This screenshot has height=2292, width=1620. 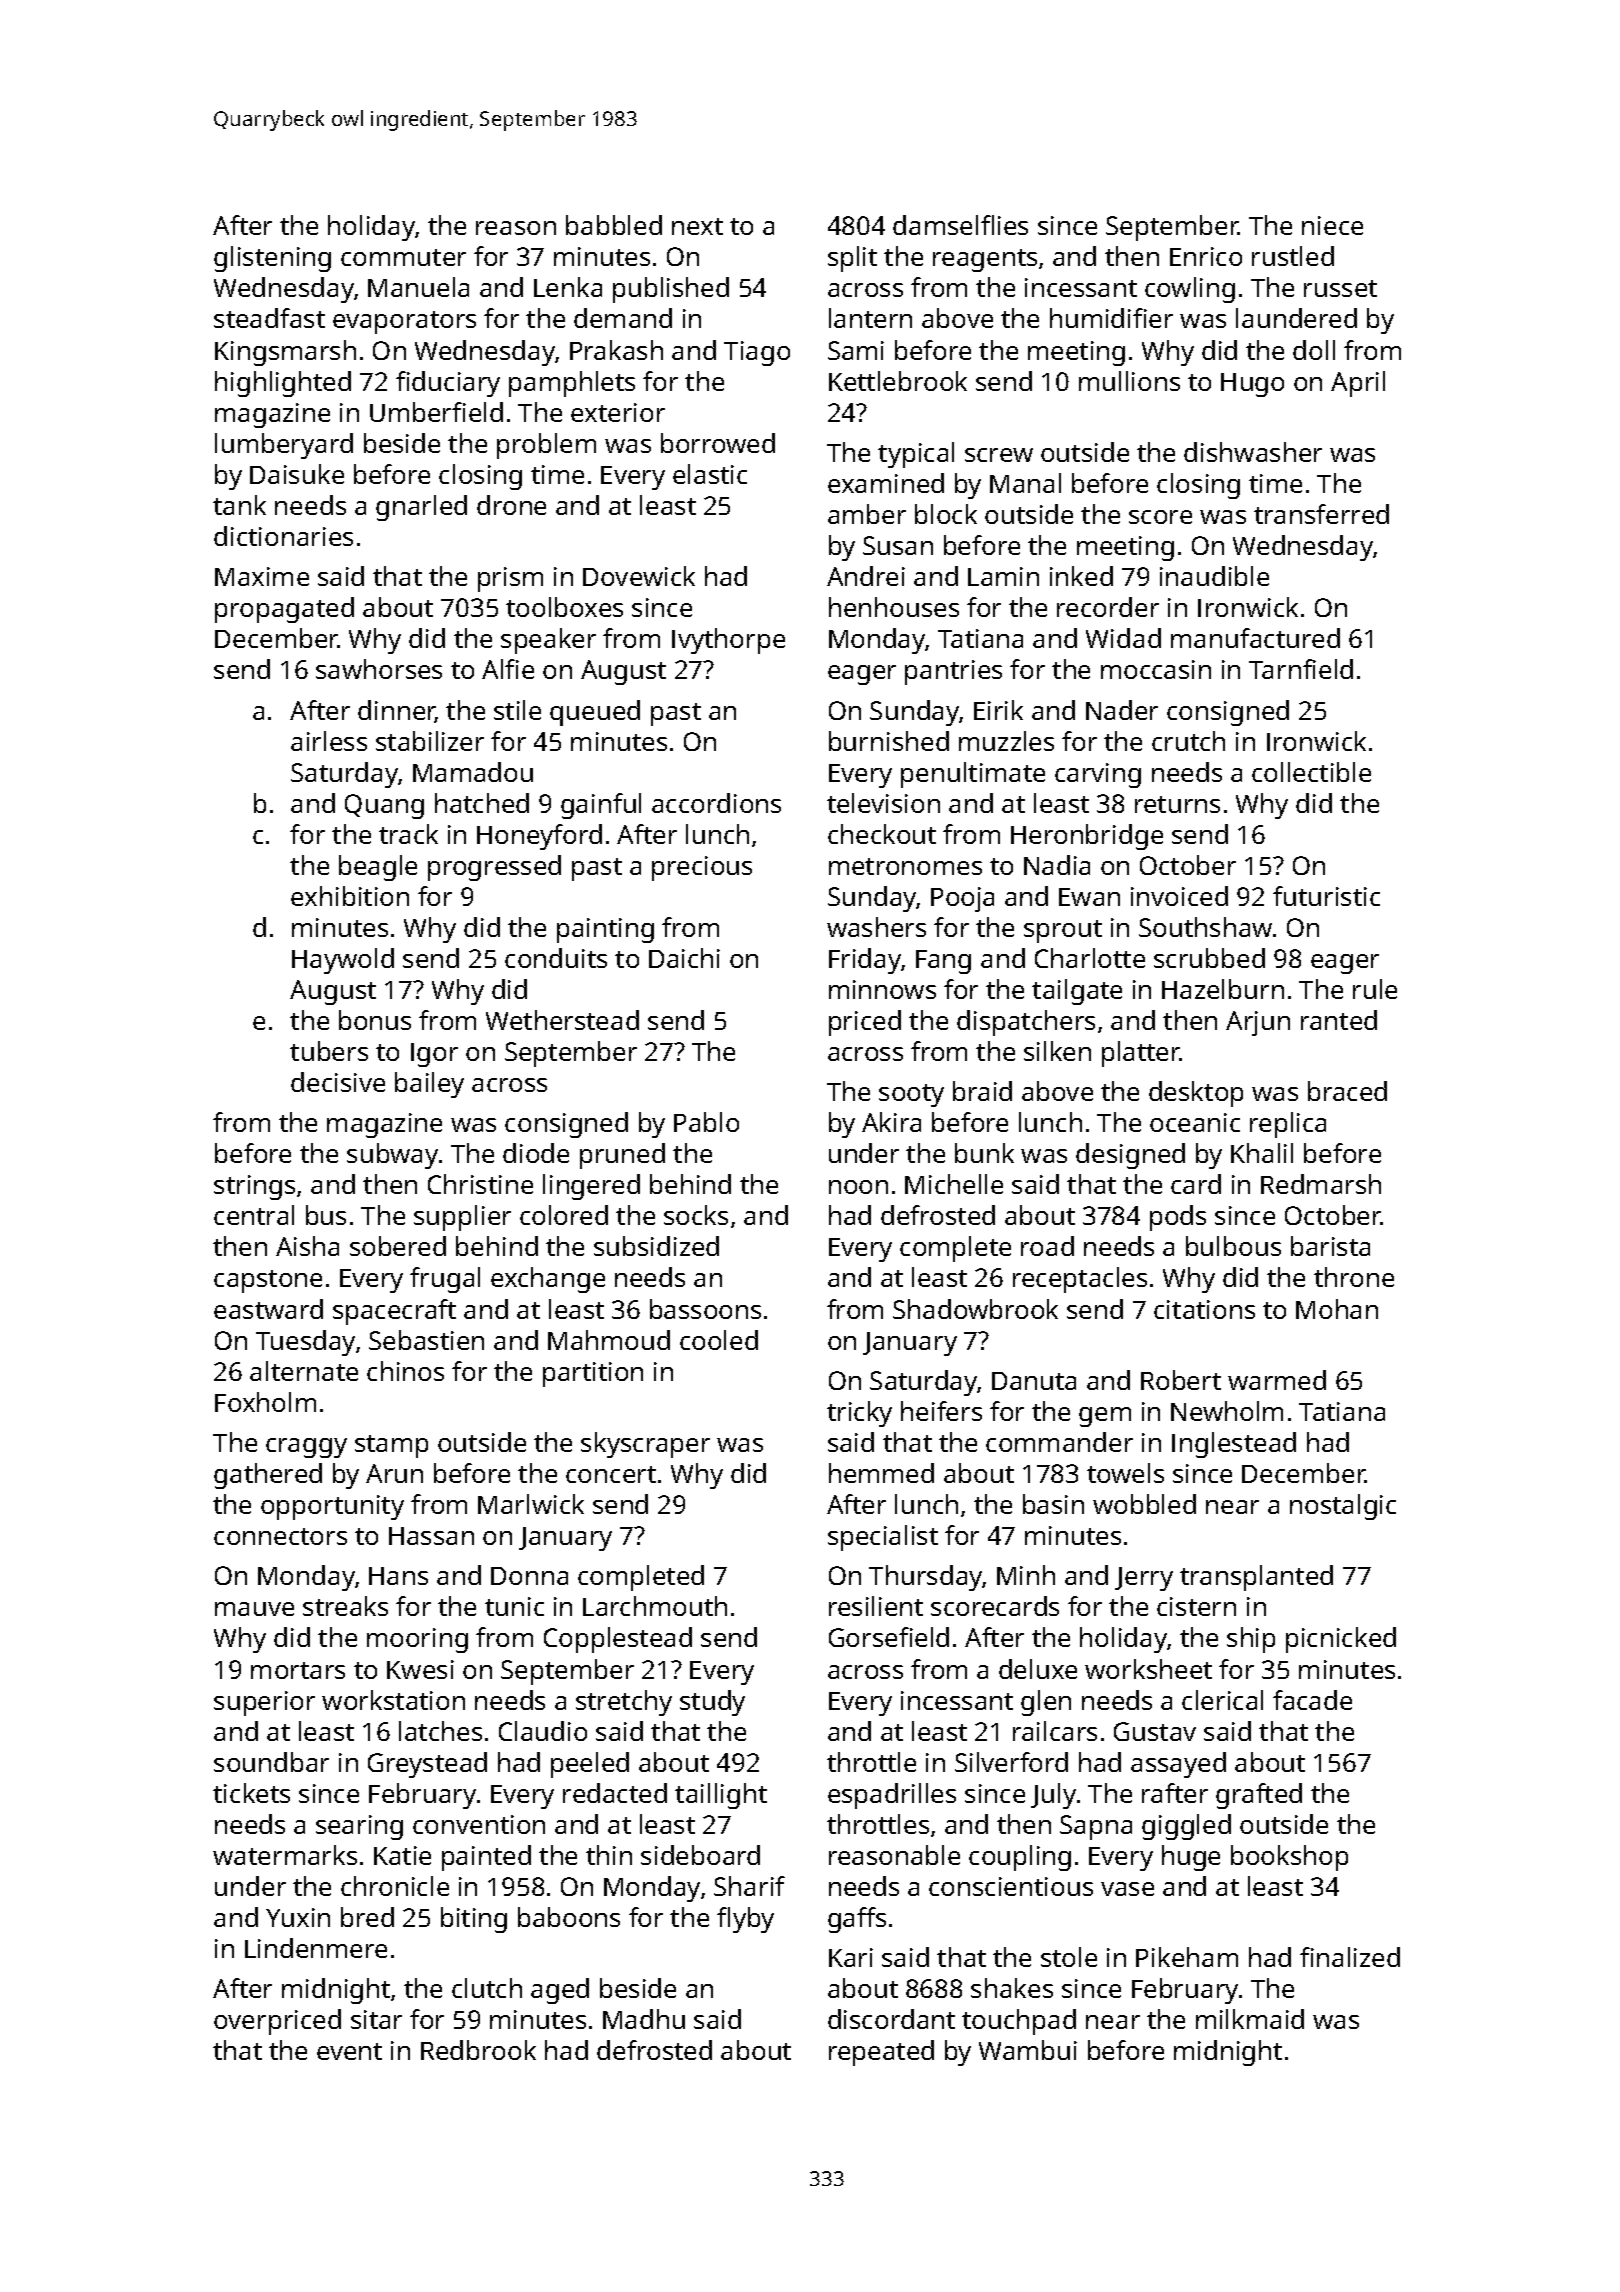 What do you see at coordinates (614, 225) in the screenshot?
I see `babbled` at bounding box center [614, 225].
